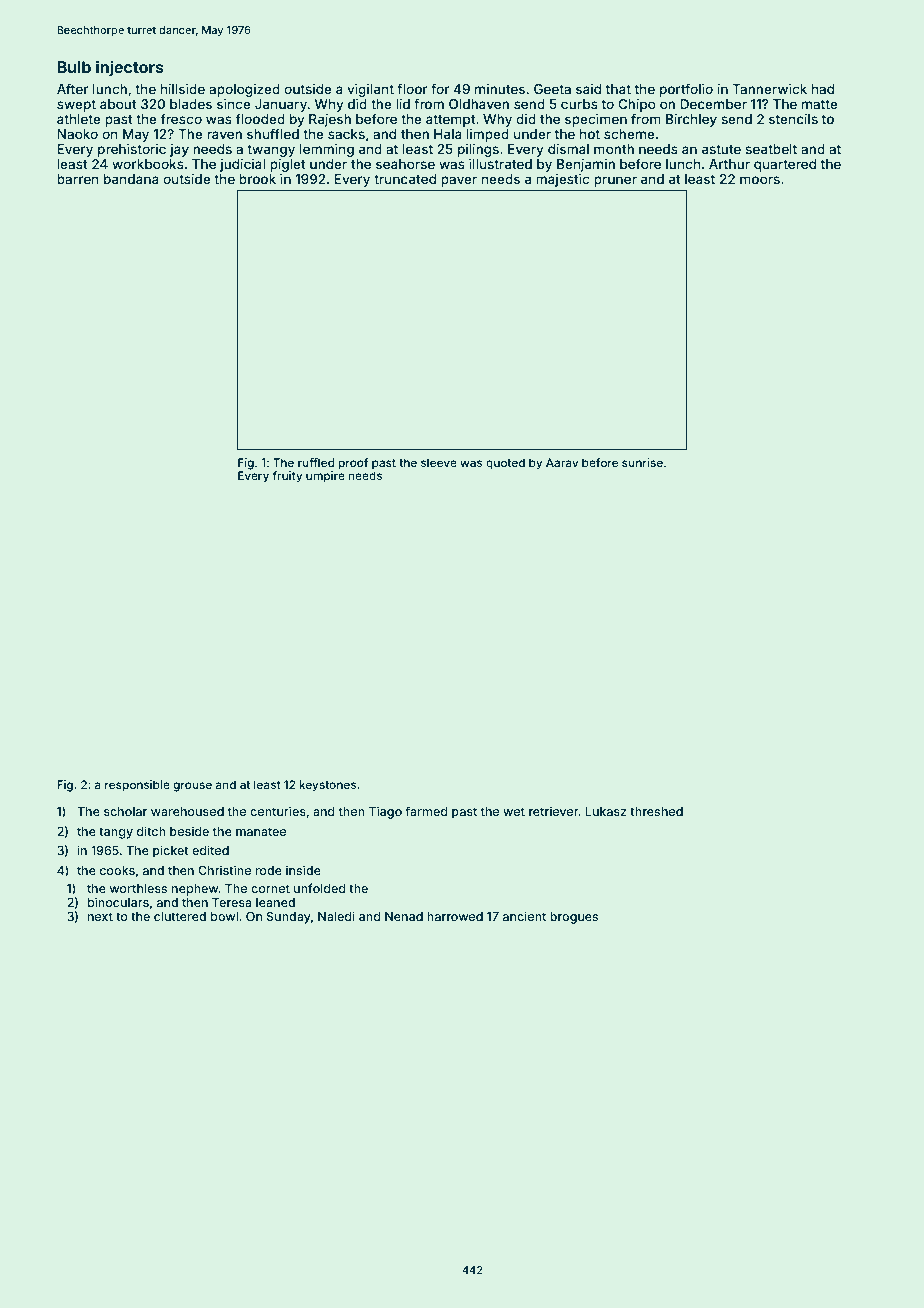  Describe the element at coordinates (131, 179) in the document. I see `bandana` at that location.
